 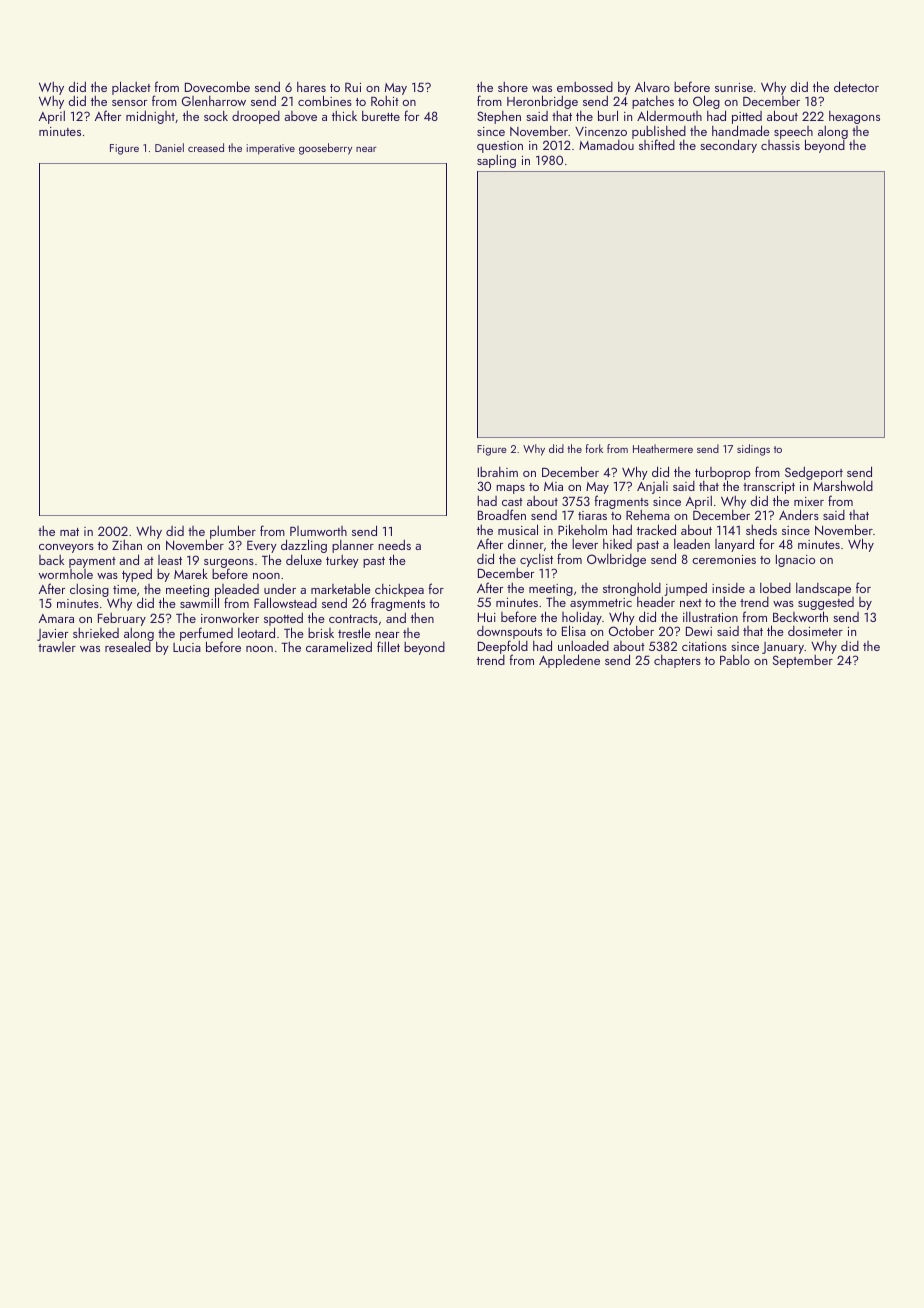 I want to click on Daniel, so click(x=169, y=147).
